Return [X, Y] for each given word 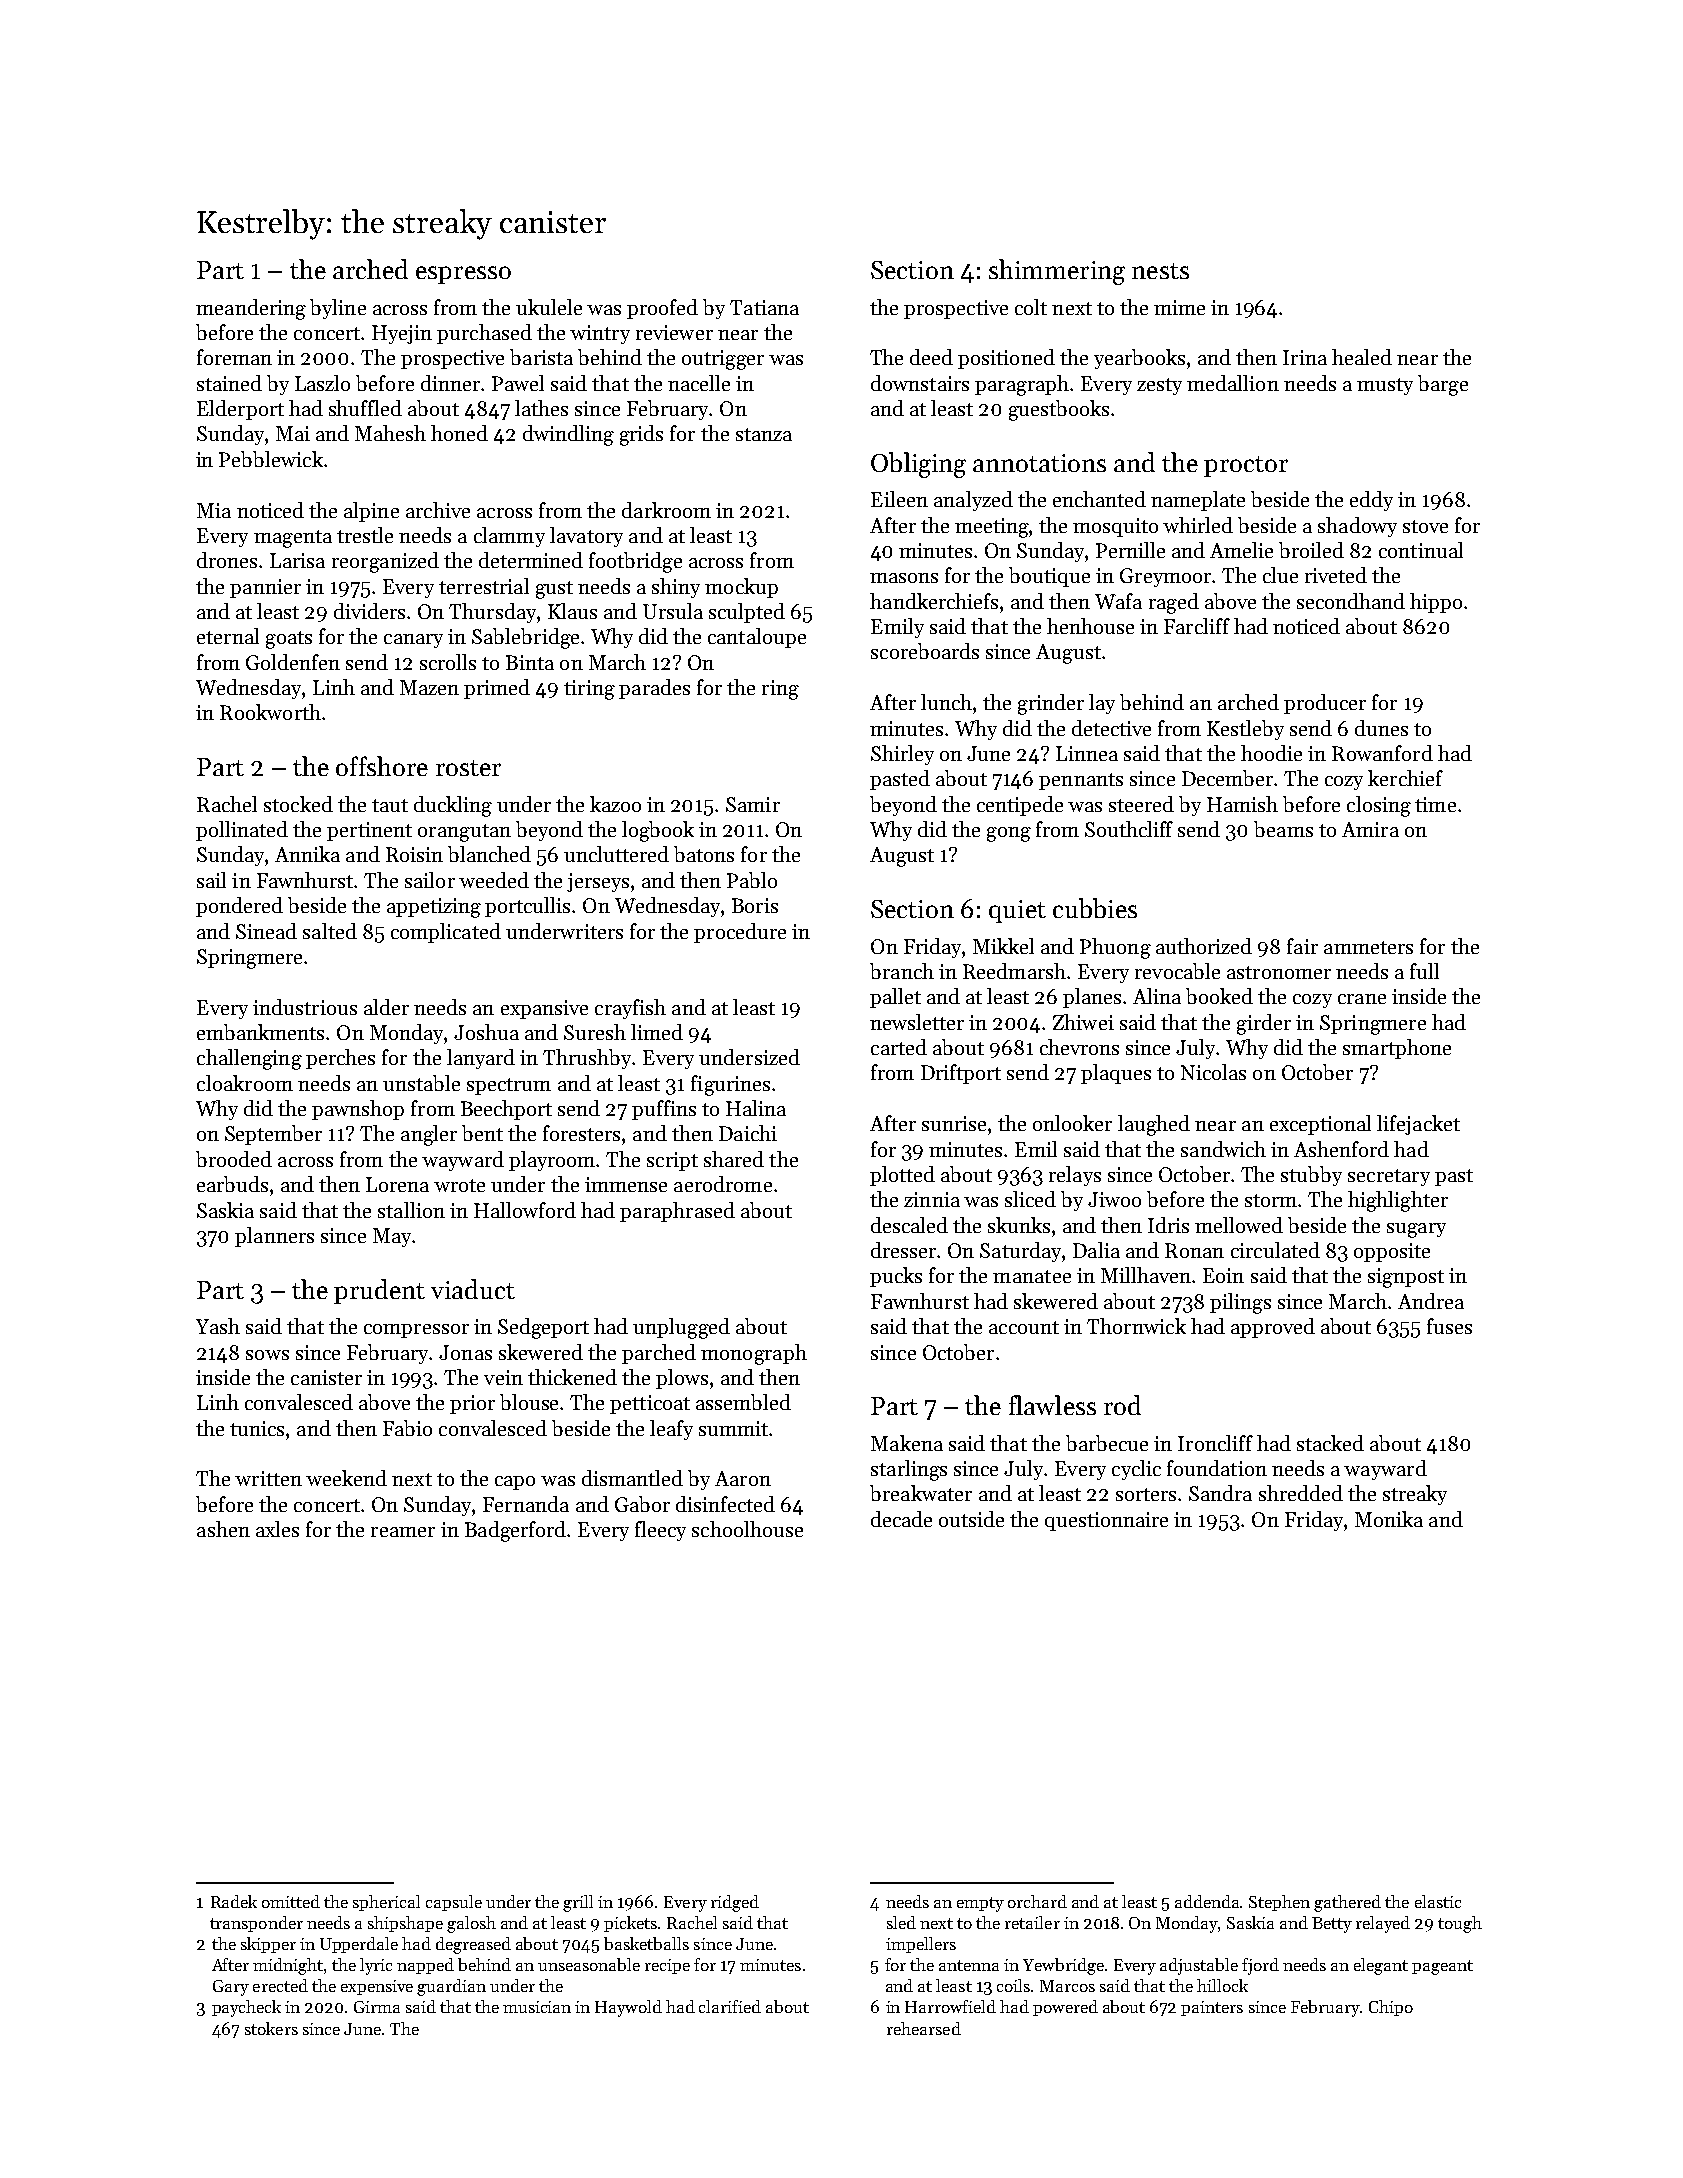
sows [267, 1355]
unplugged [681, 1328]
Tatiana [764, 307]
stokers [271, 2028]
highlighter [1398, 1201]
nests [1160, 271]
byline [338, 309]
